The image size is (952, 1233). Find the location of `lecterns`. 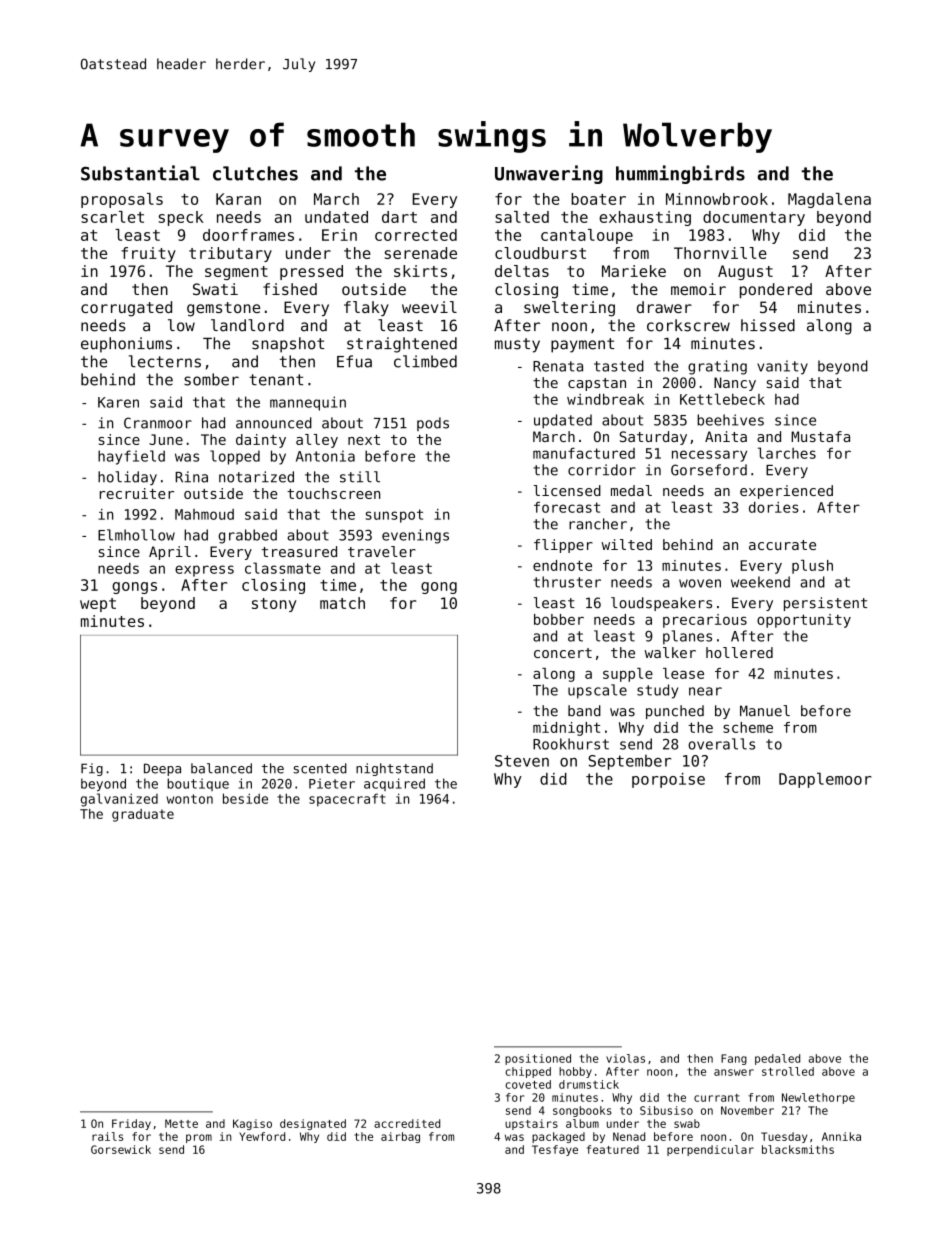

lecterns is located at coordinates (165, 361).
